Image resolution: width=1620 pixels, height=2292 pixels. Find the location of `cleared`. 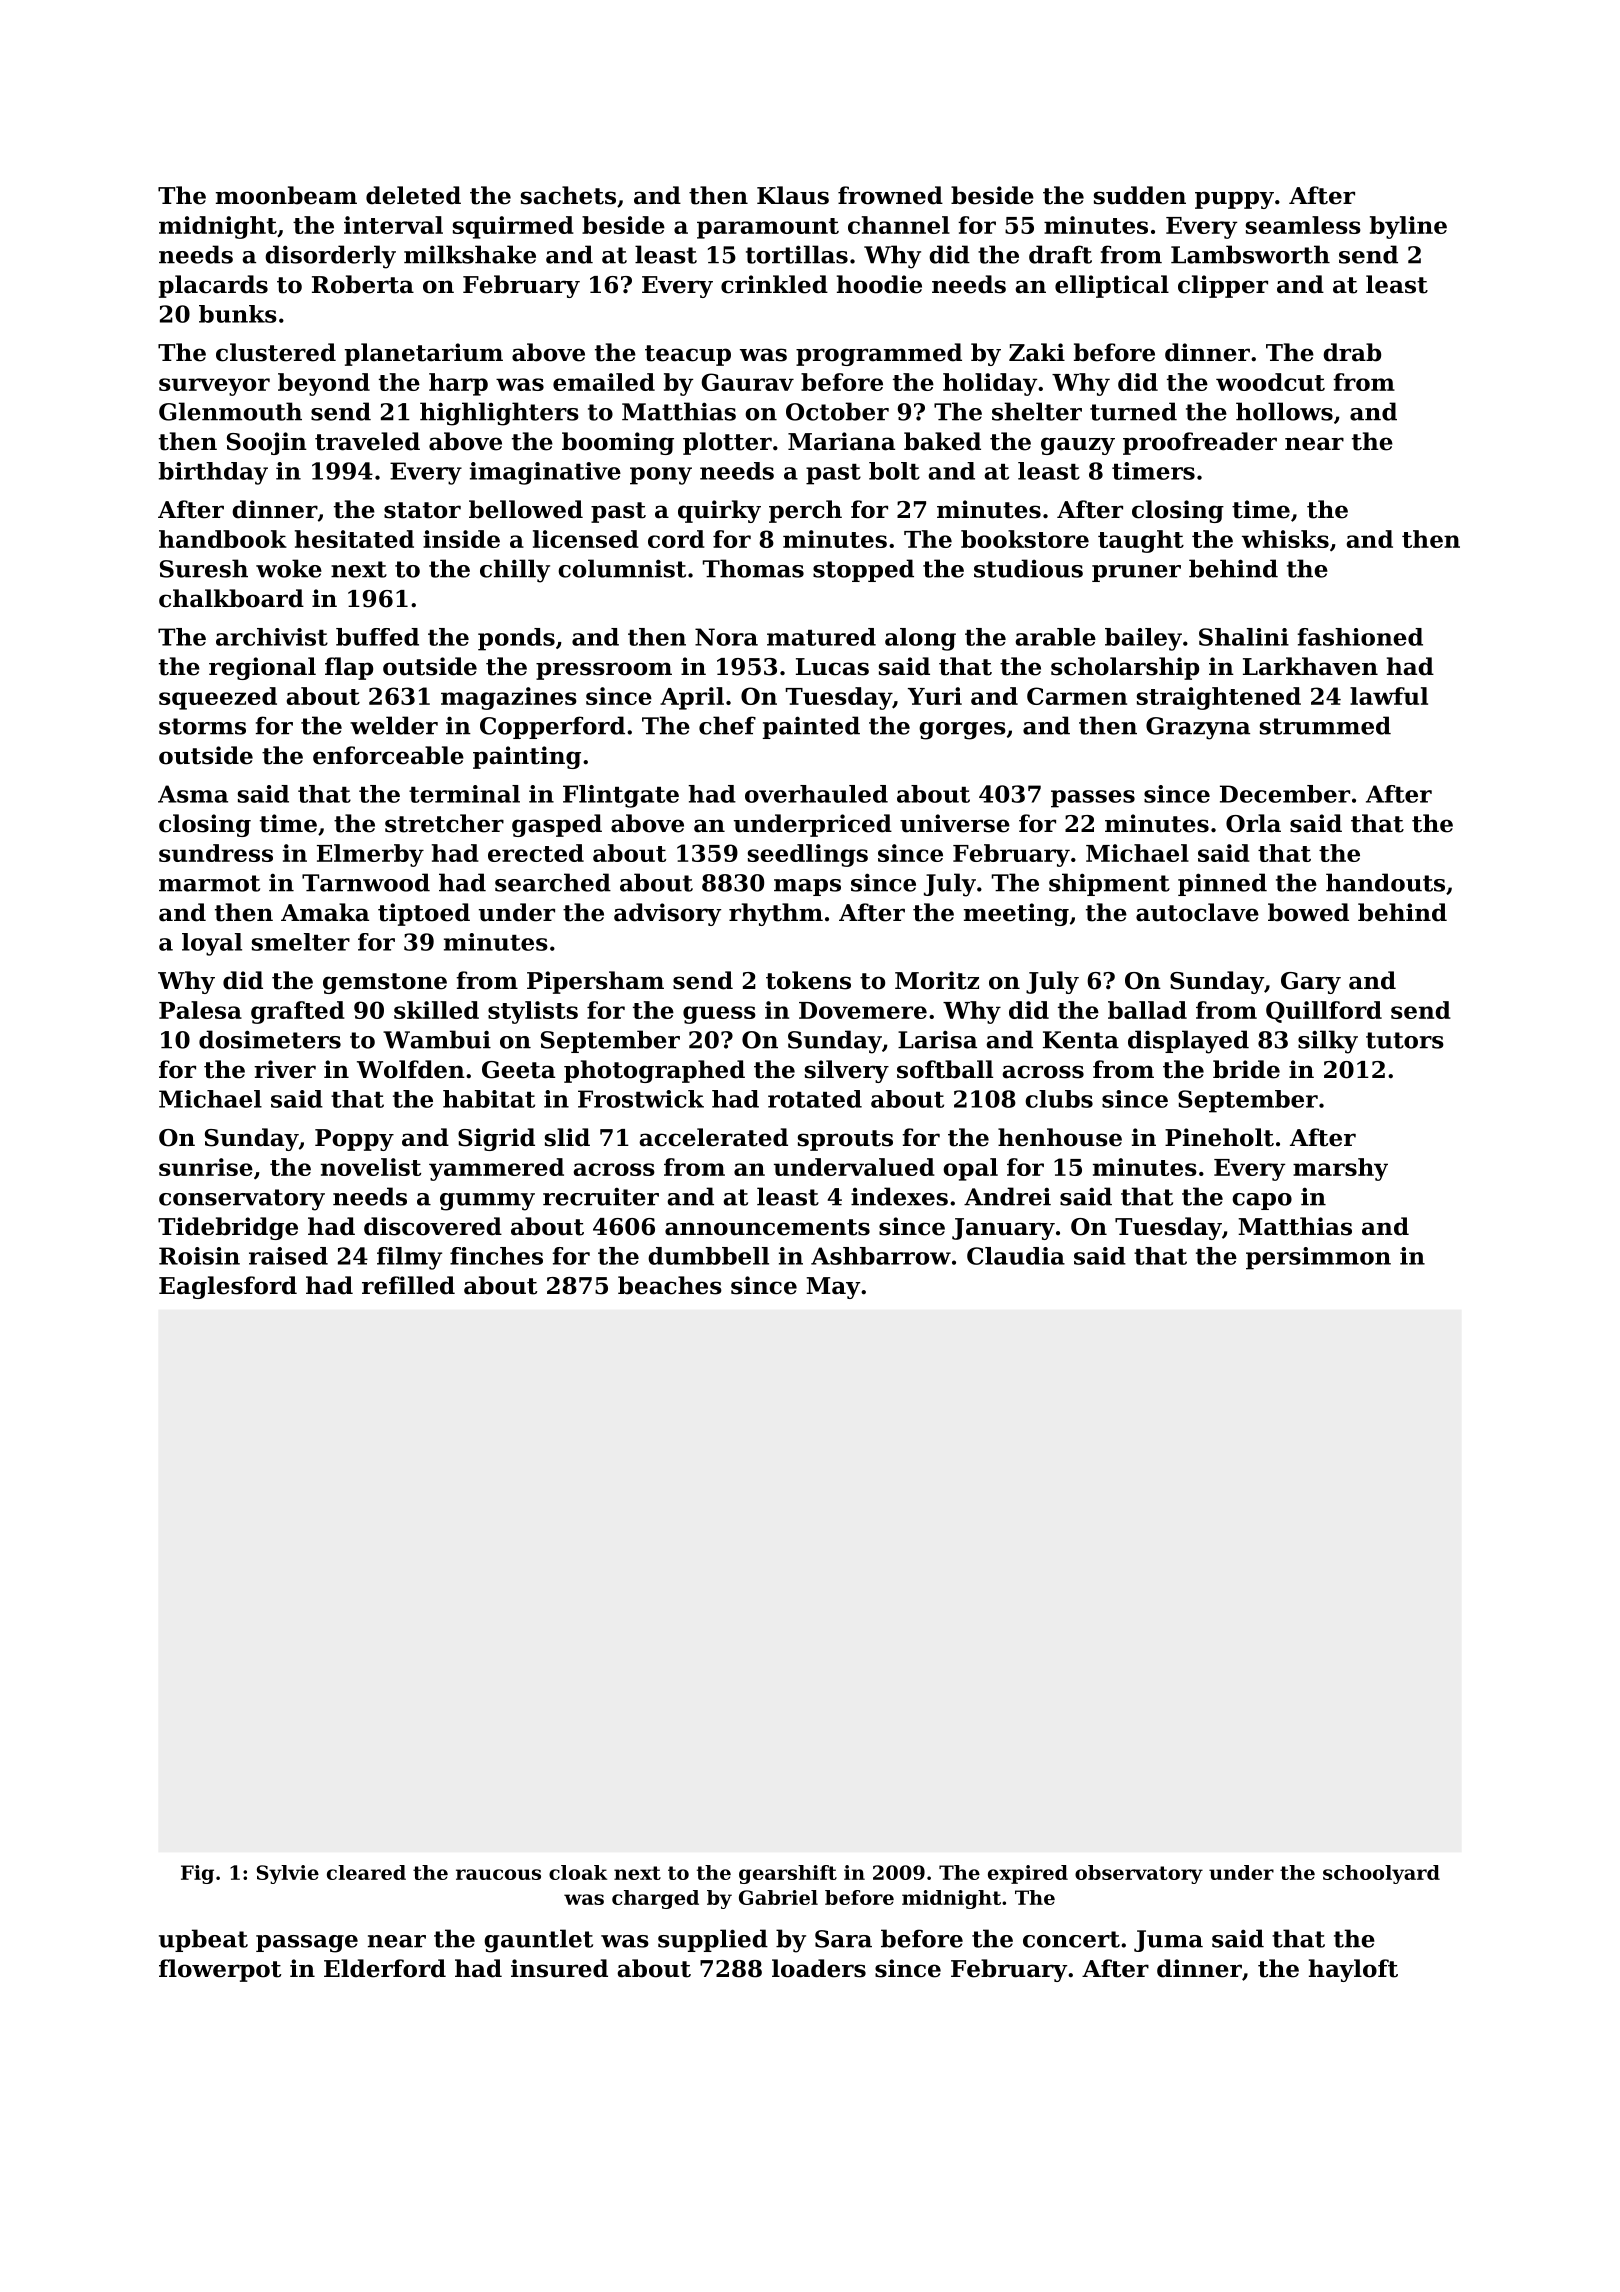

cleared is located at coordinates (366, 1872).
